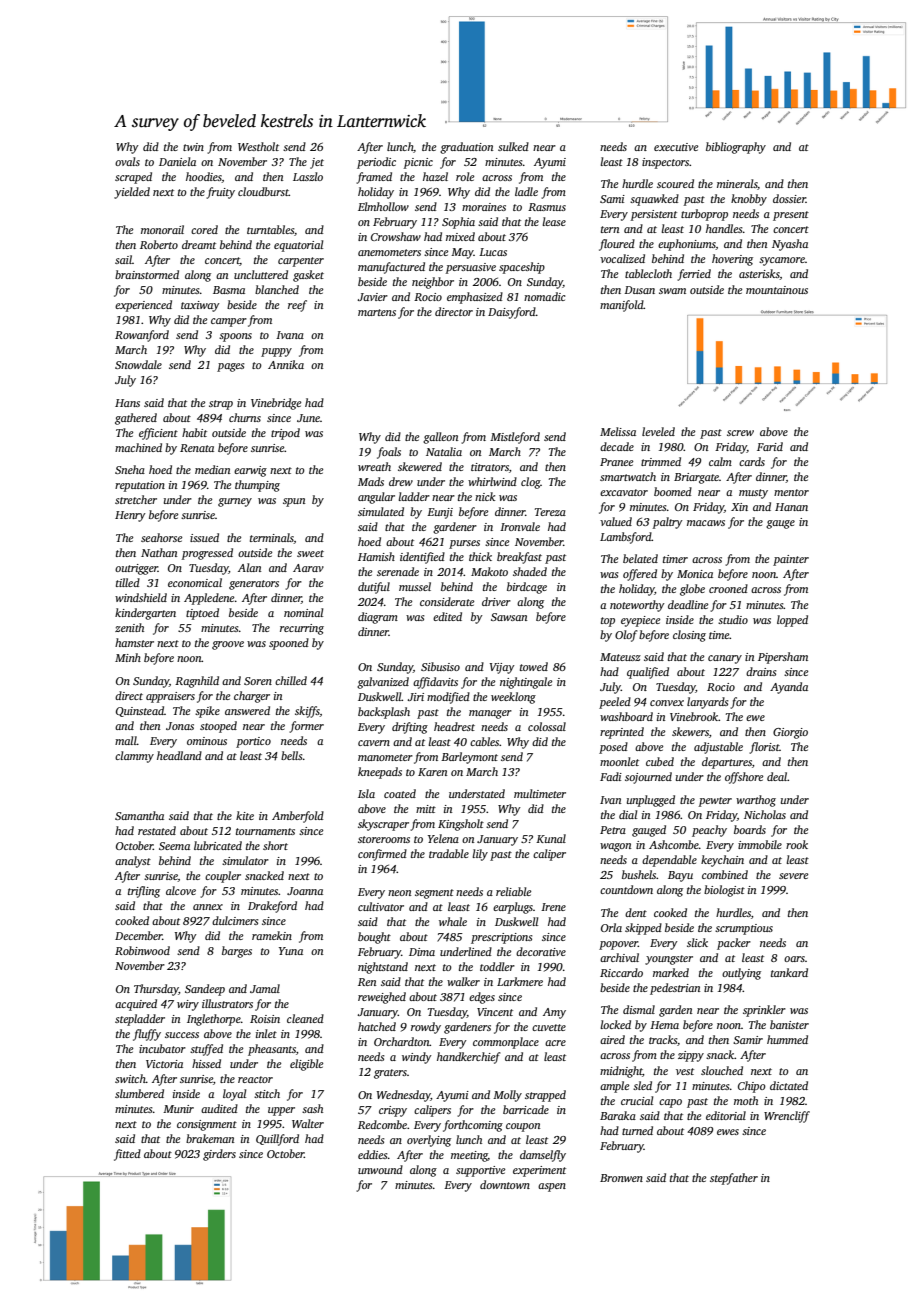  Describe the element at coordinates (234, 1095) in the page. I see `loyal` at that location.
